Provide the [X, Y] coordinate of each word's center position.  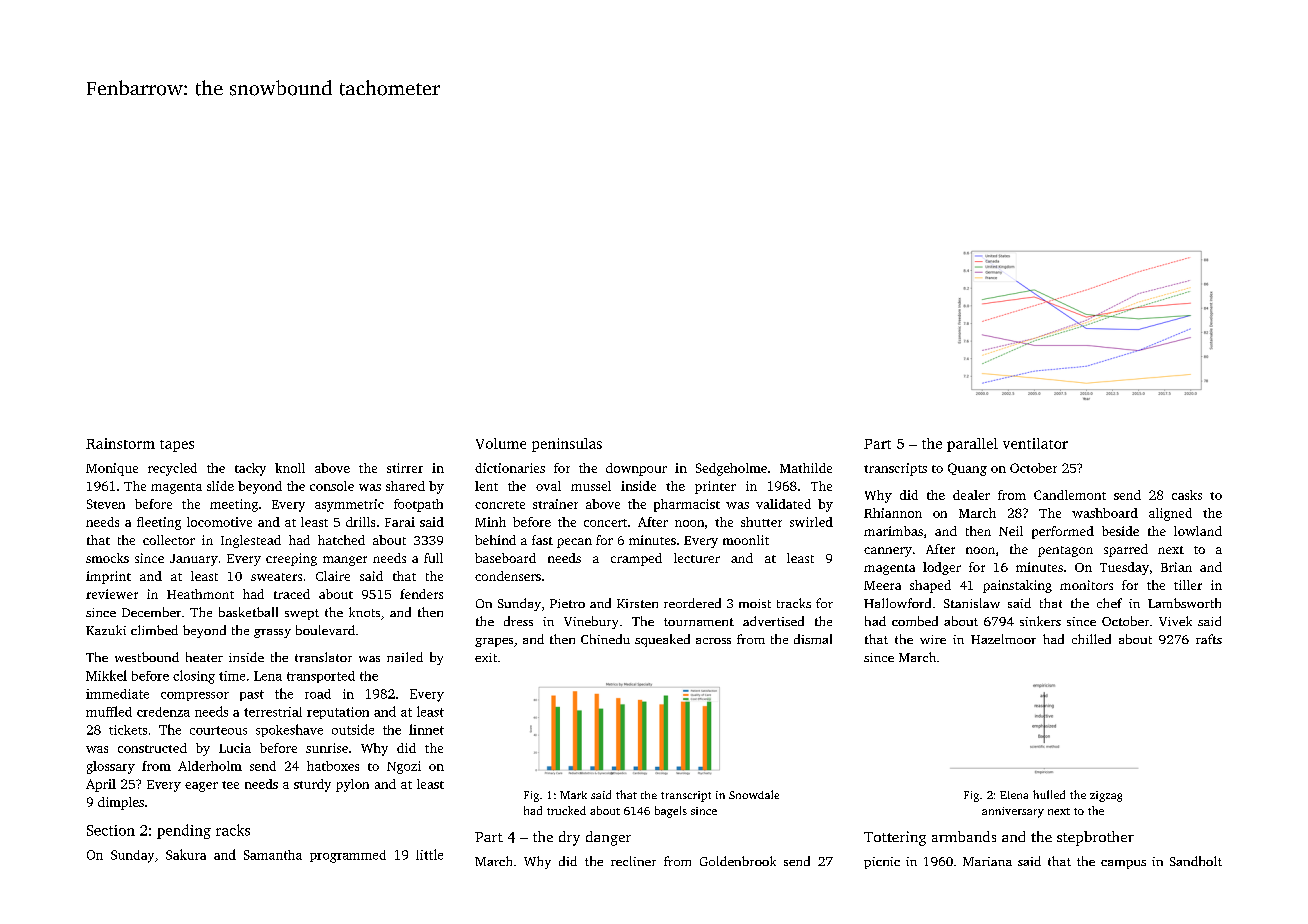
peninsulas [567, 445]
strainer [555, 504]
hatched [341, 540]
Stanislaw [972, 603]
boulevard [325, 630]
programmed [348, 856]
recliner [633, 861]
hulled [1049, 794]
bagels [671, 812]
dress [518, 621]
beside [1120, 531]
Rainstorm [120, 443]
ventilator [1035, 443]
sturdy [312, 785]
